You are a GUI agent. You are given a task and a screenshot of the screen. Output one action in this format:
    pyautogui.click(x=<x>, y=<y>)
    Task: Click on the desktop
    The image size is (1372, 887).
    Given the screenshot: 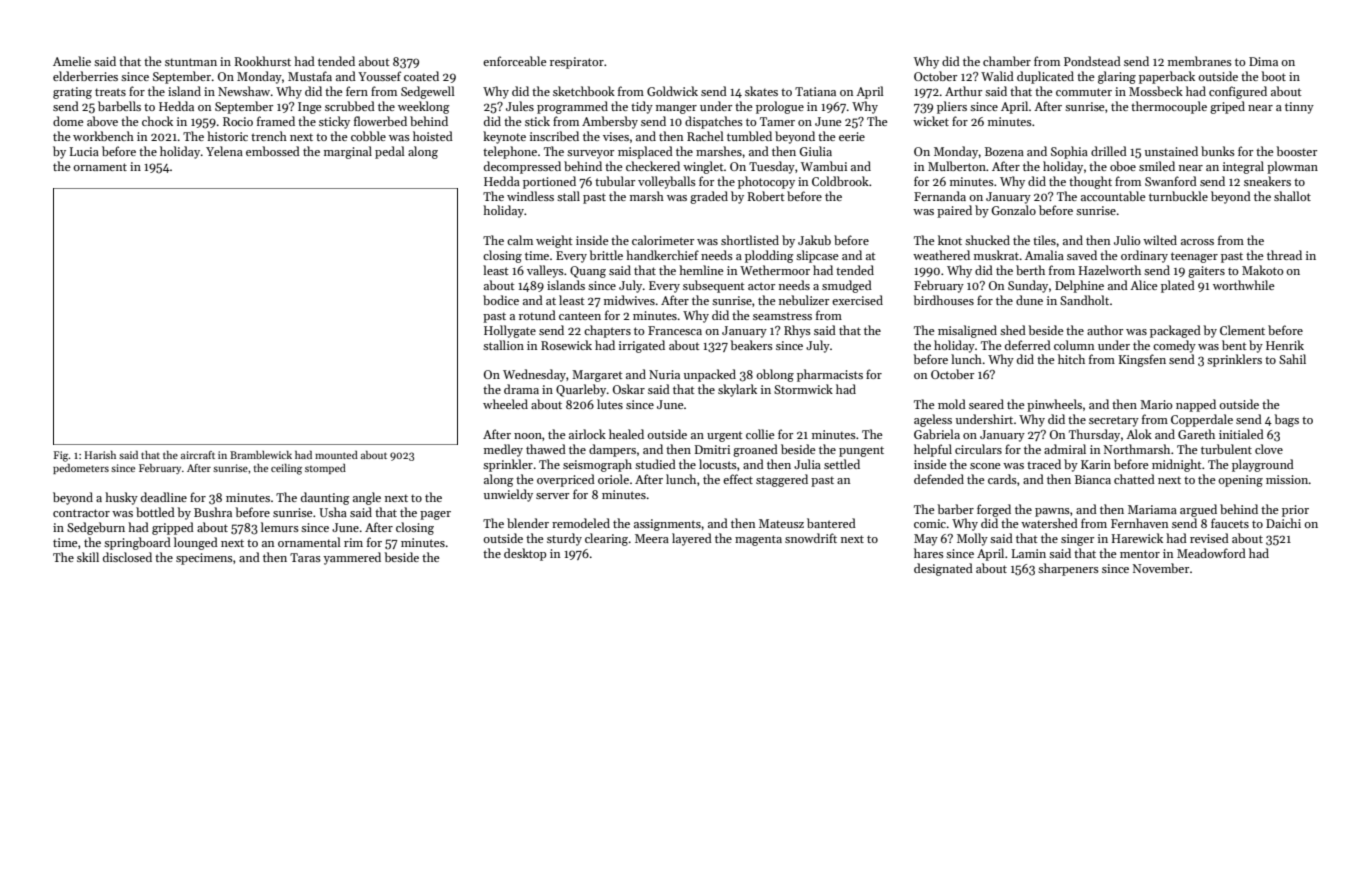 What is the action you would take?
    pyautogui.click(x=525, y=554)
